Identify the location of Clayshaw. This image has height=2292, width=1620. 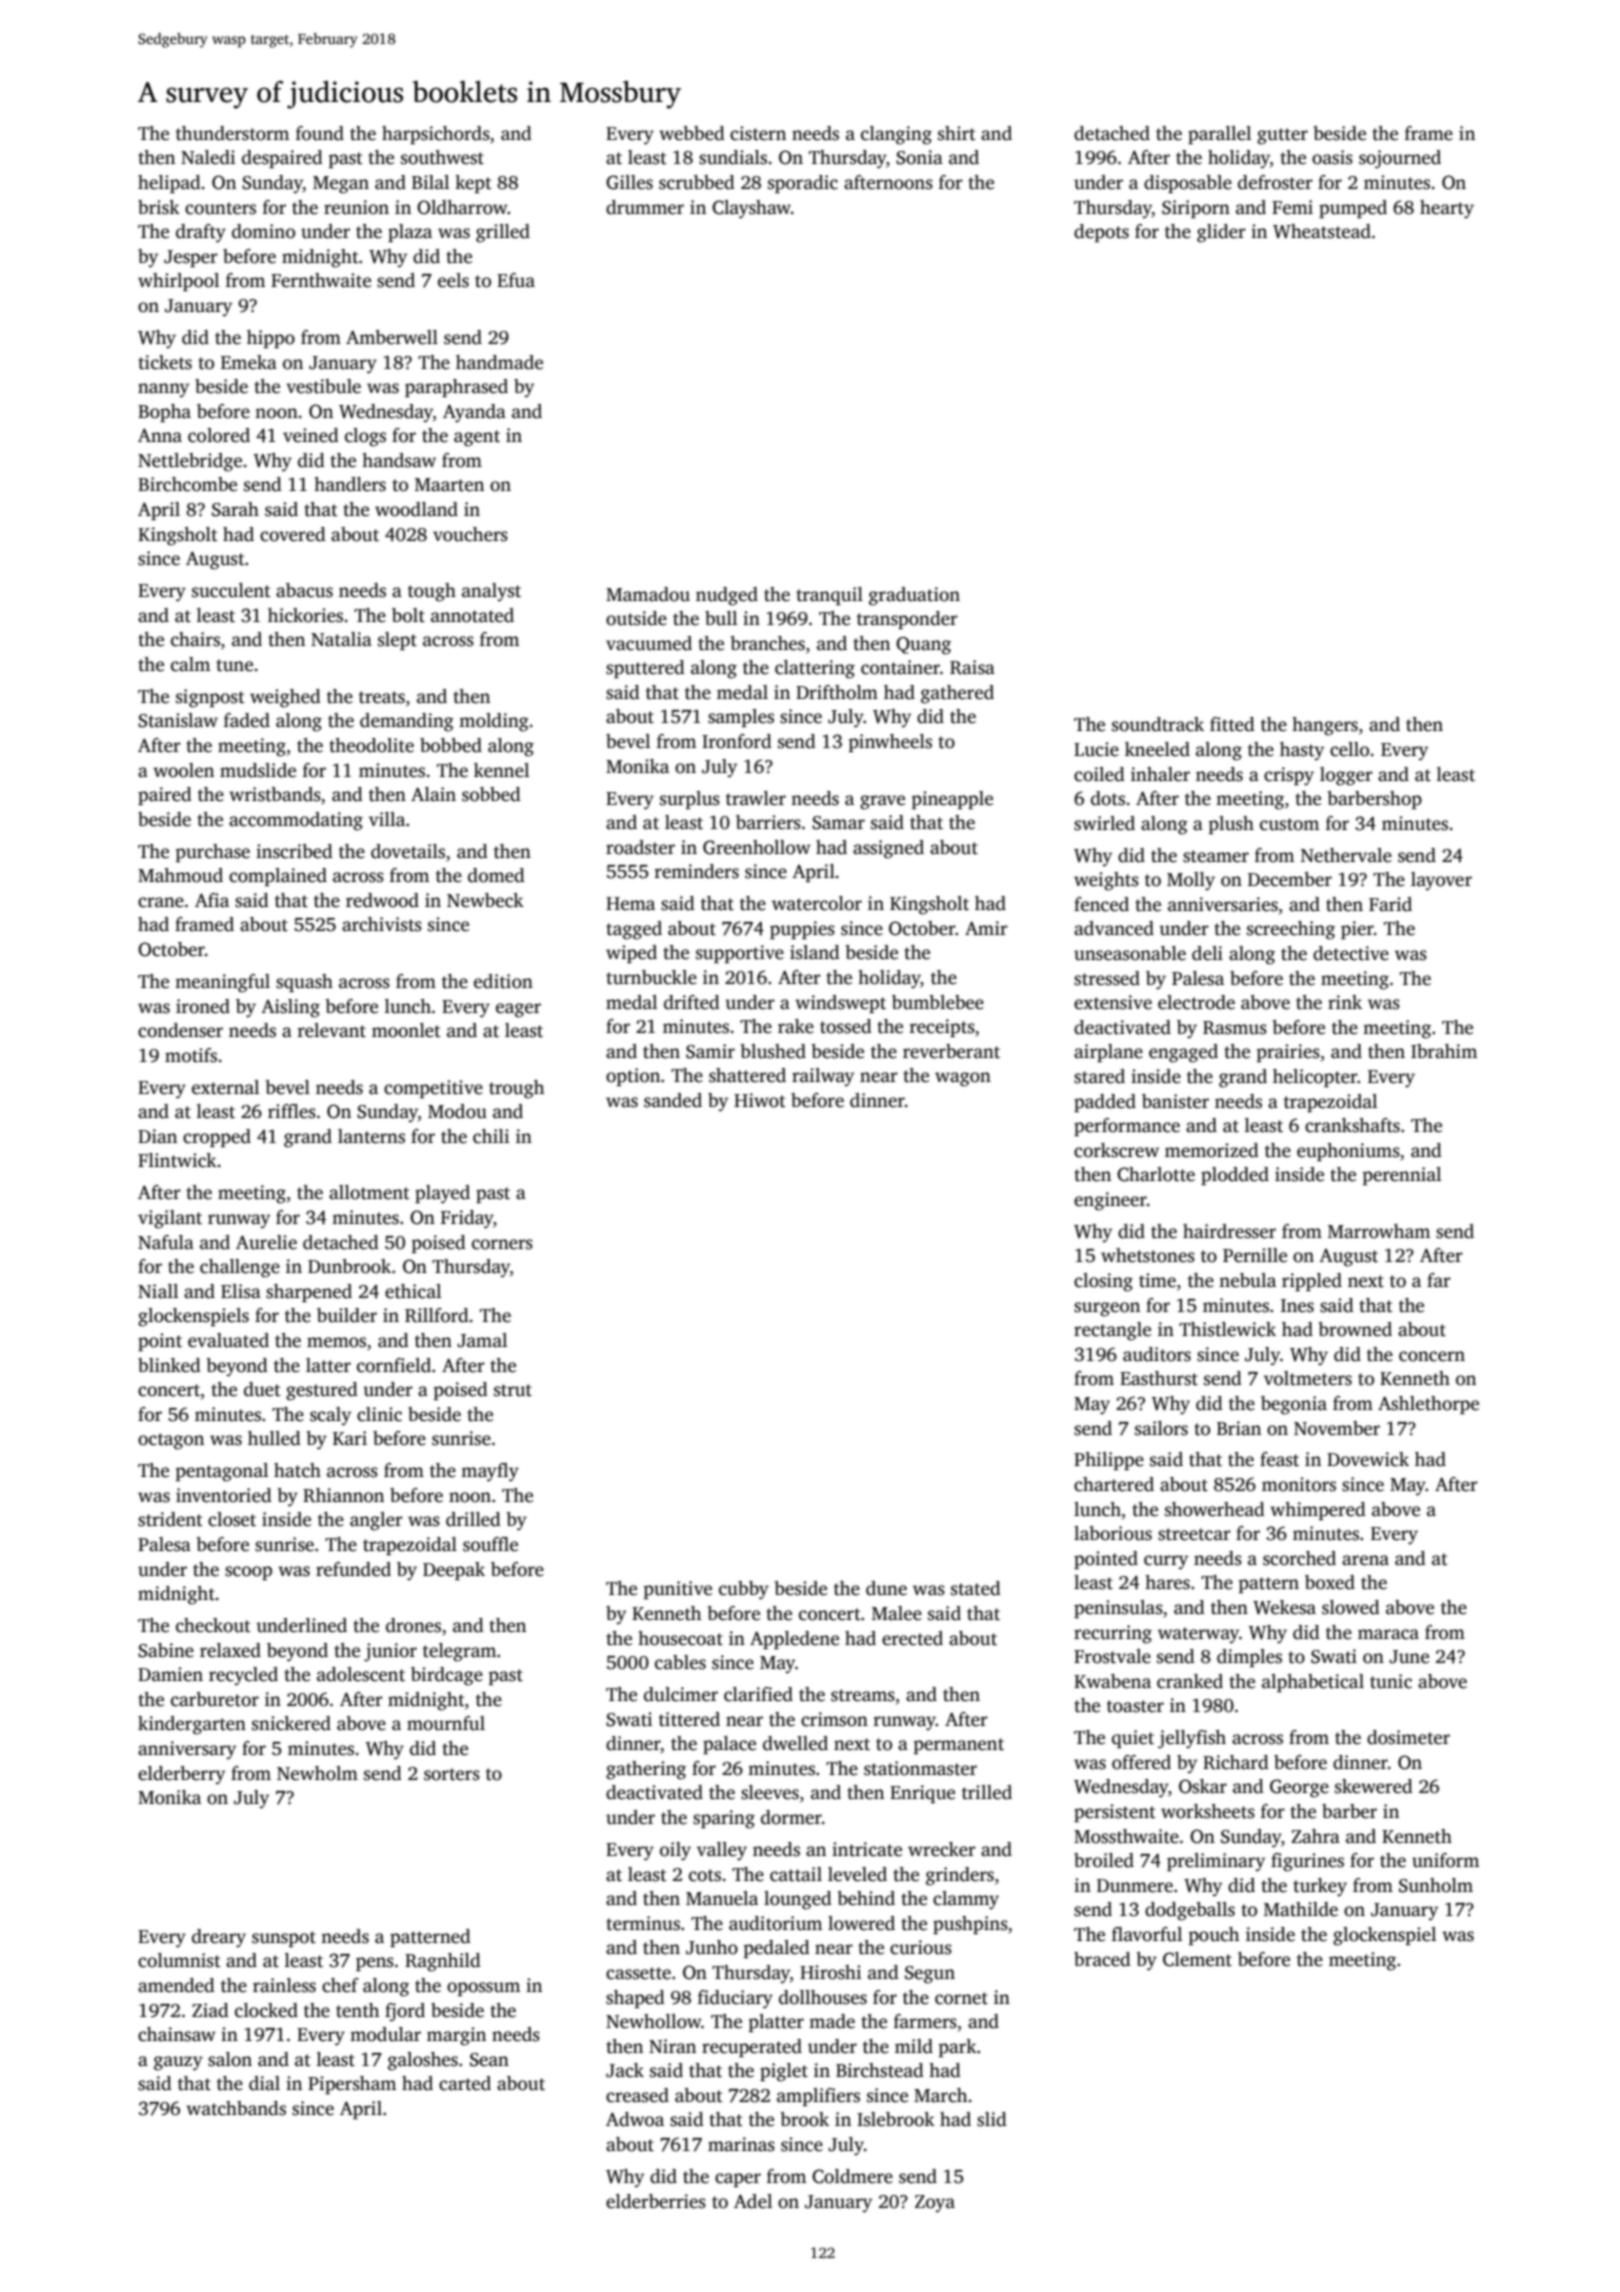
(751, 209).
